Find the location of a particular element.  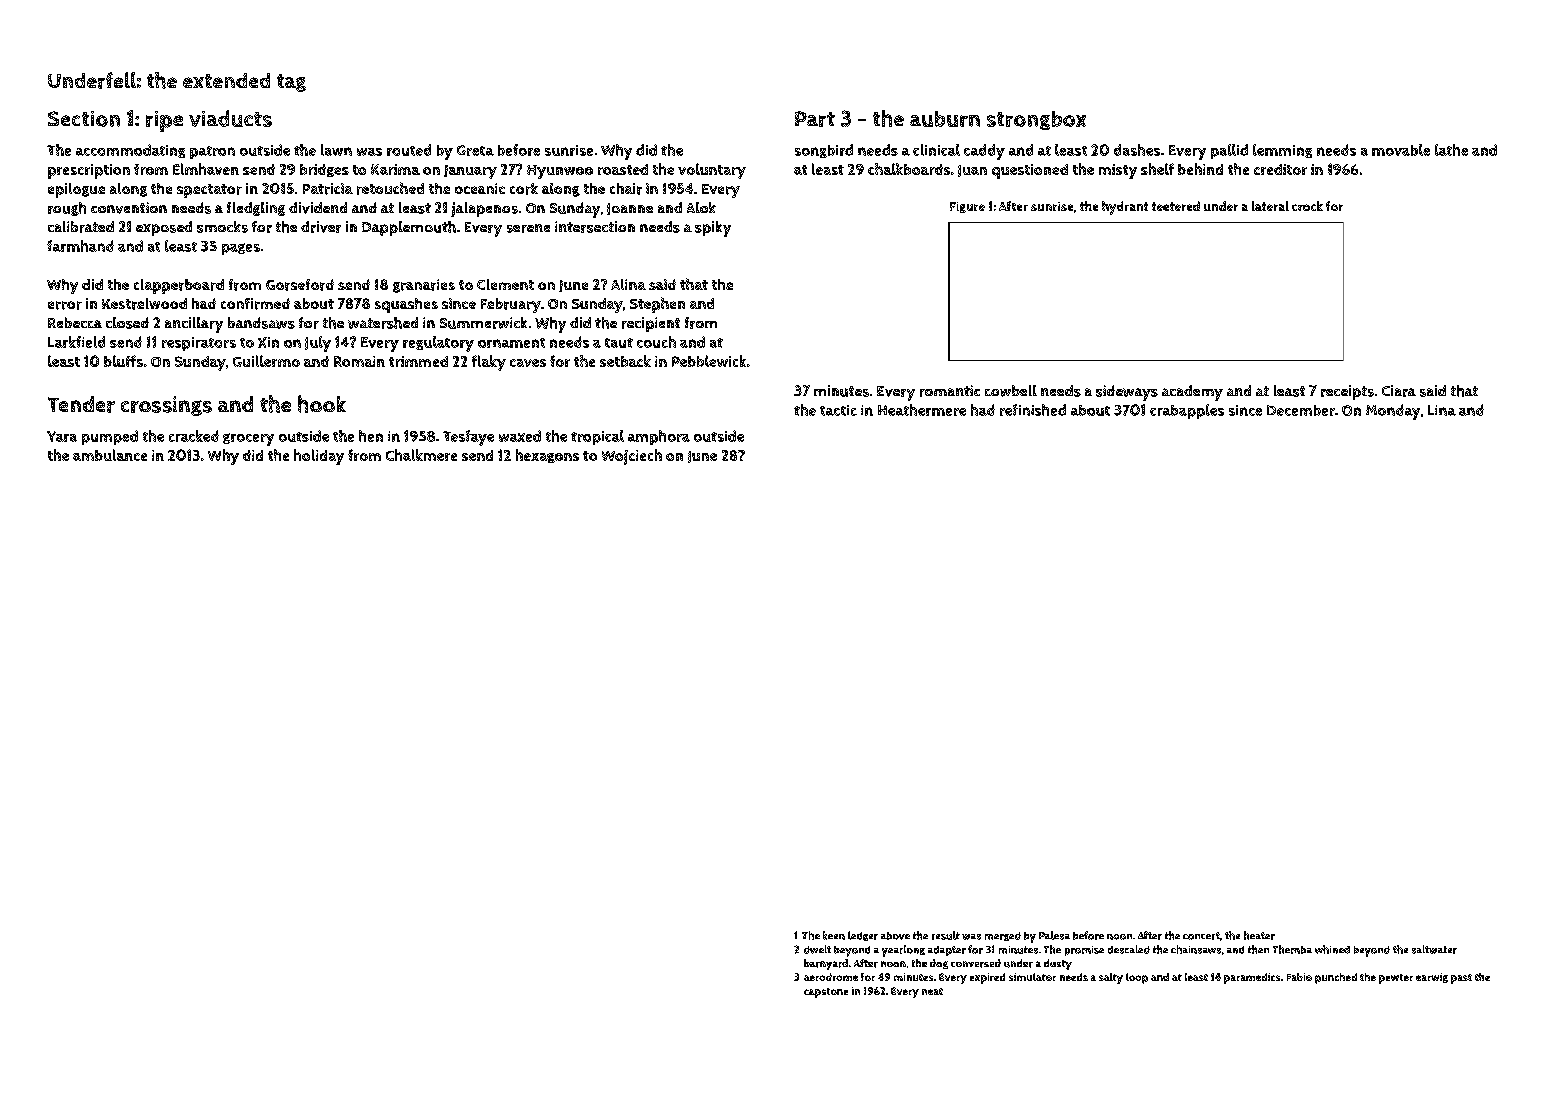

capstone is located at coordinates (826, 993).
